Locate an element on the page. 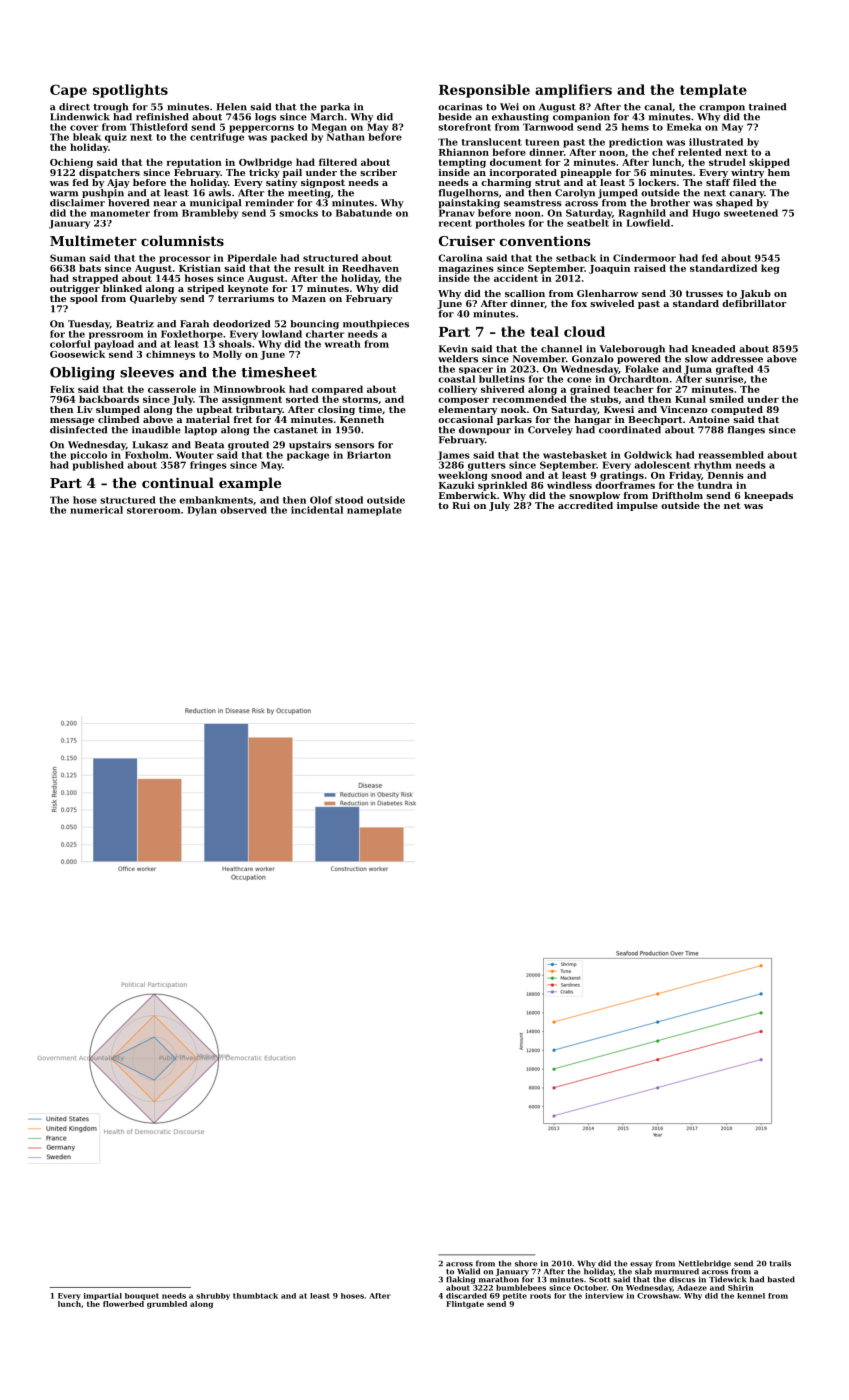 The height and width of the image is (1400, 849). impulse is located at coordinates (637, 506).
